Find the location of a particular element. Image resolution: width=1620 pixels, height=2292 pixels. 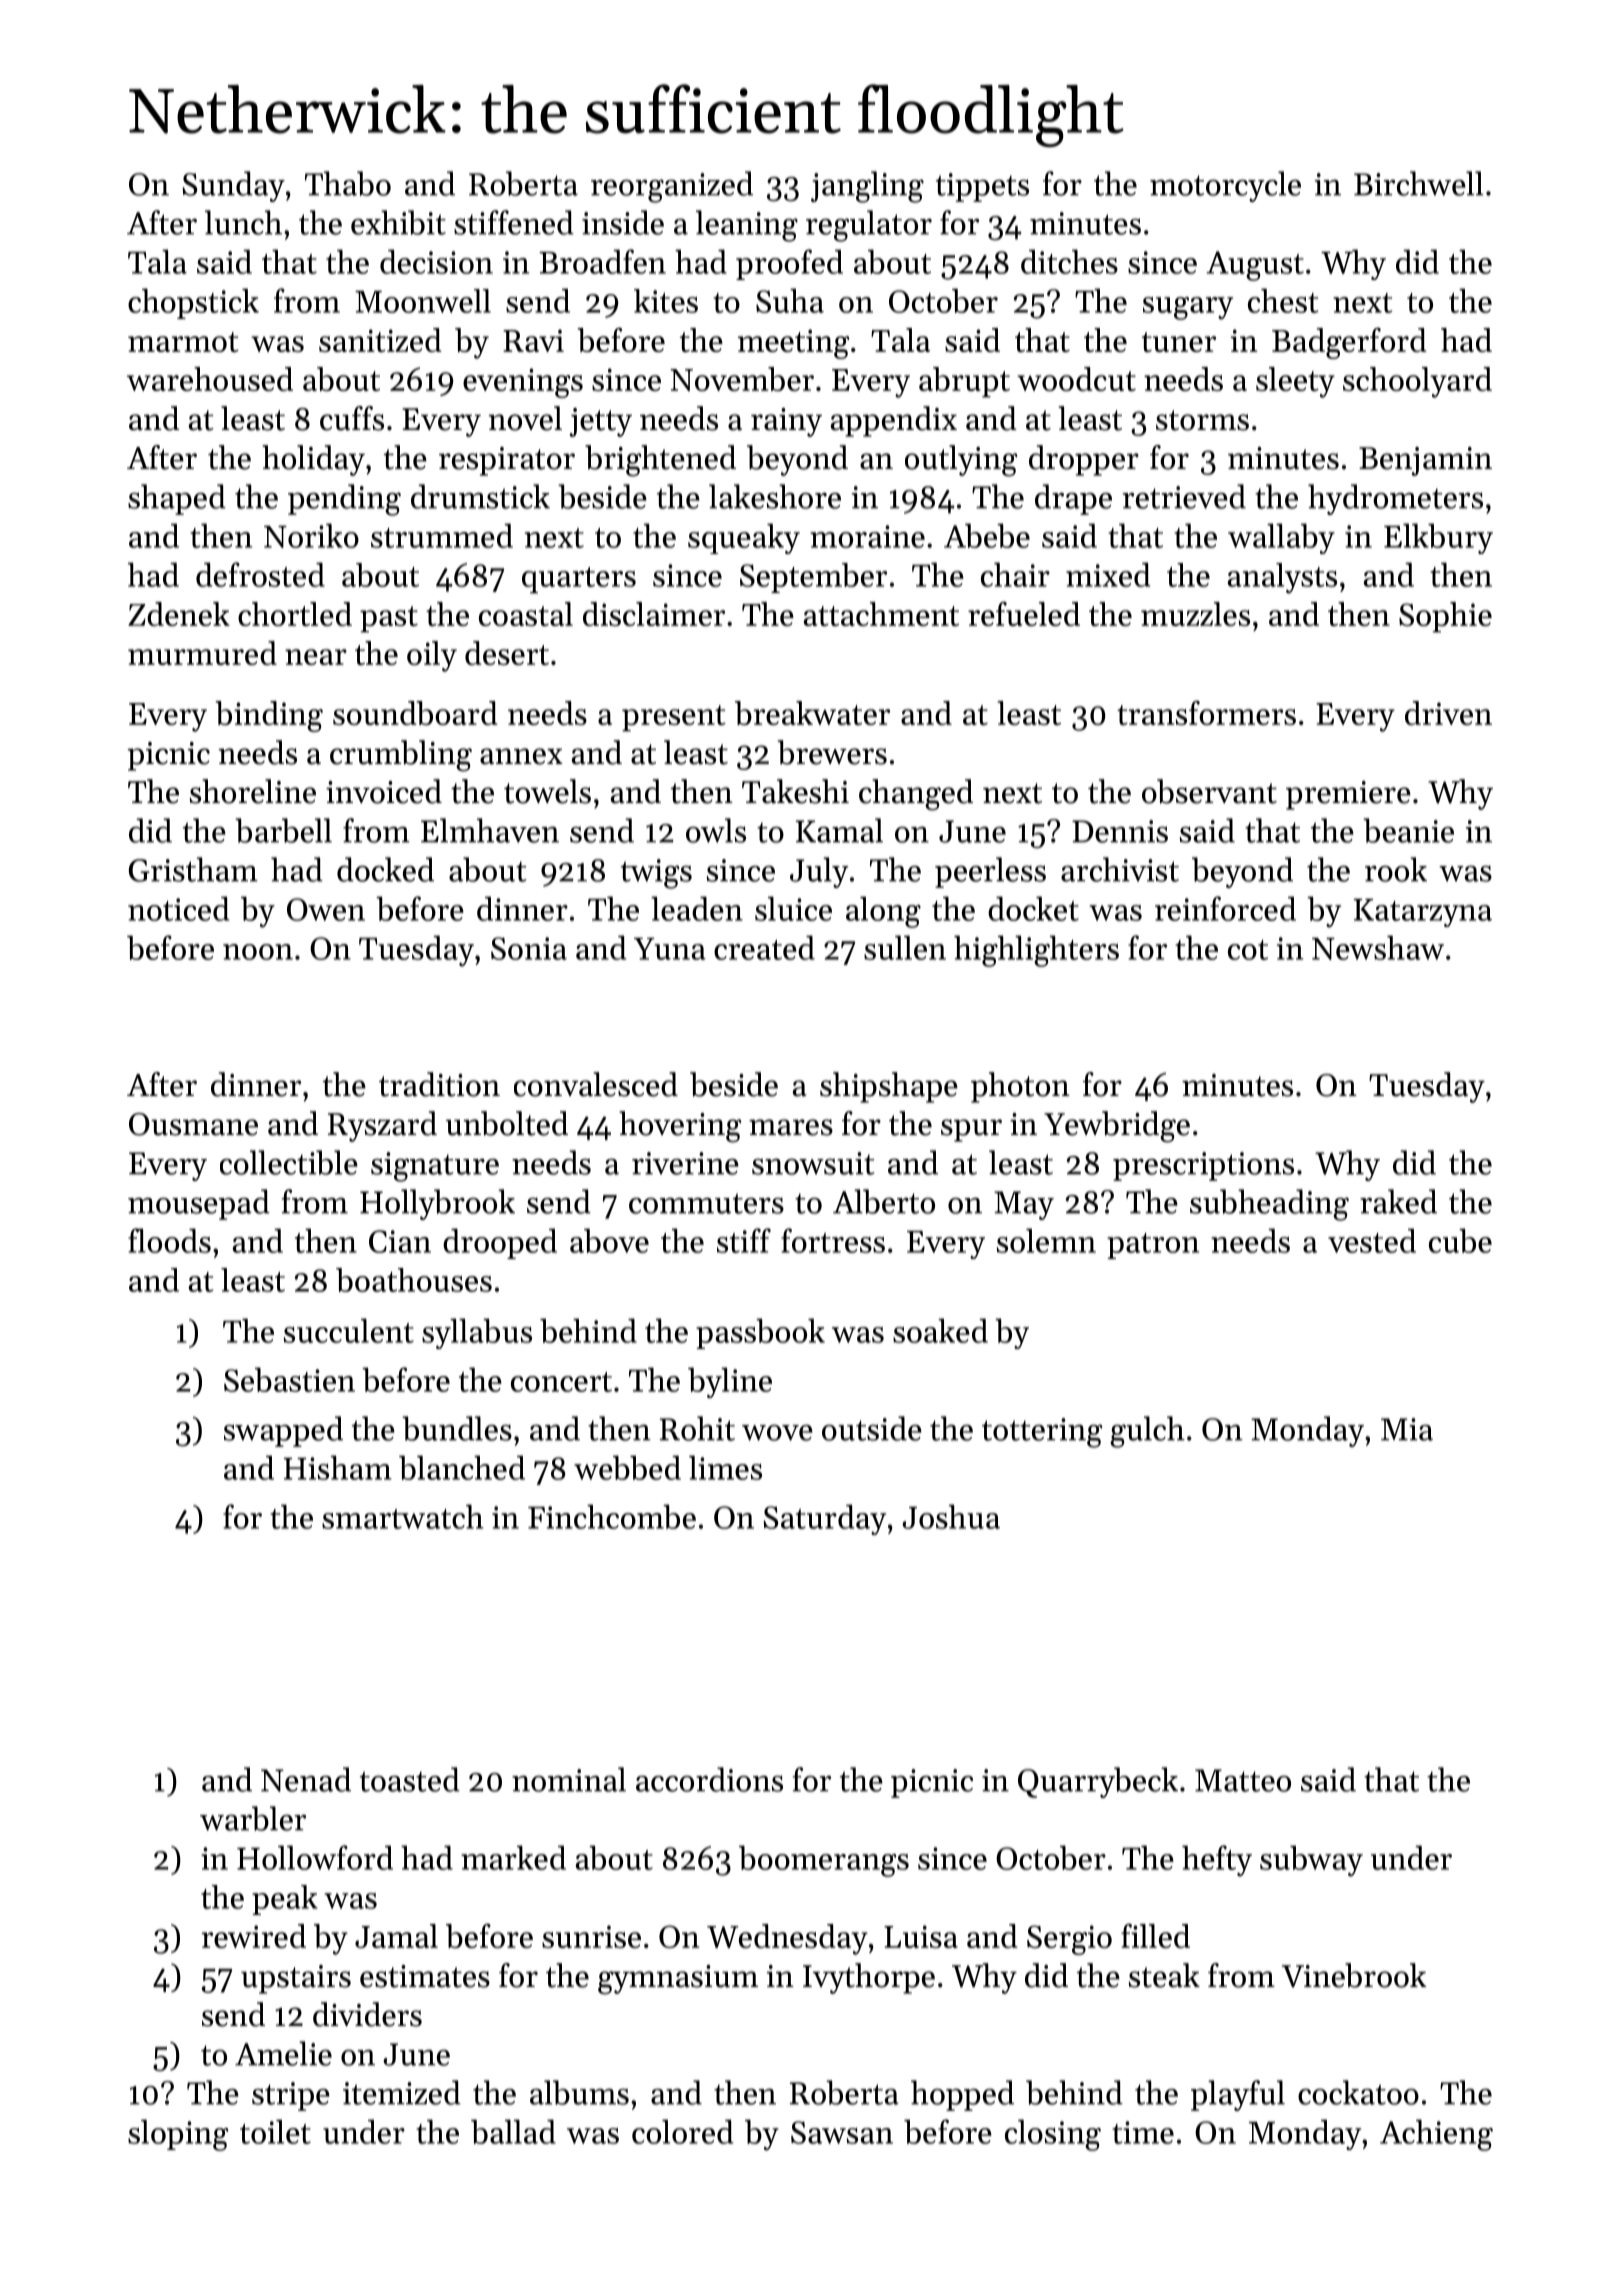

Thabo is located at coordinates (348, 183).
